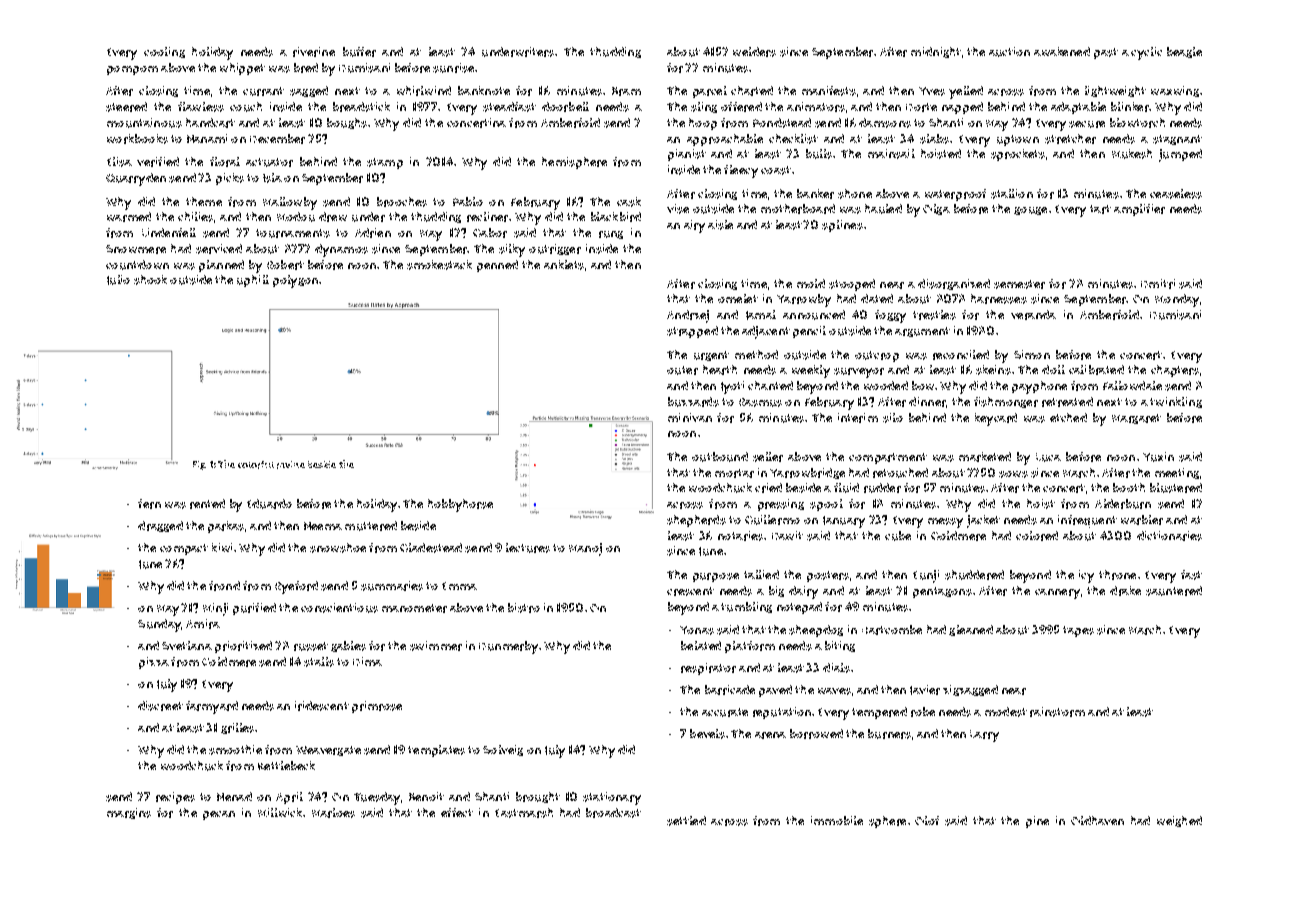 This page has width=1308, height=924. I want to click on cask, so click(629, 202).
